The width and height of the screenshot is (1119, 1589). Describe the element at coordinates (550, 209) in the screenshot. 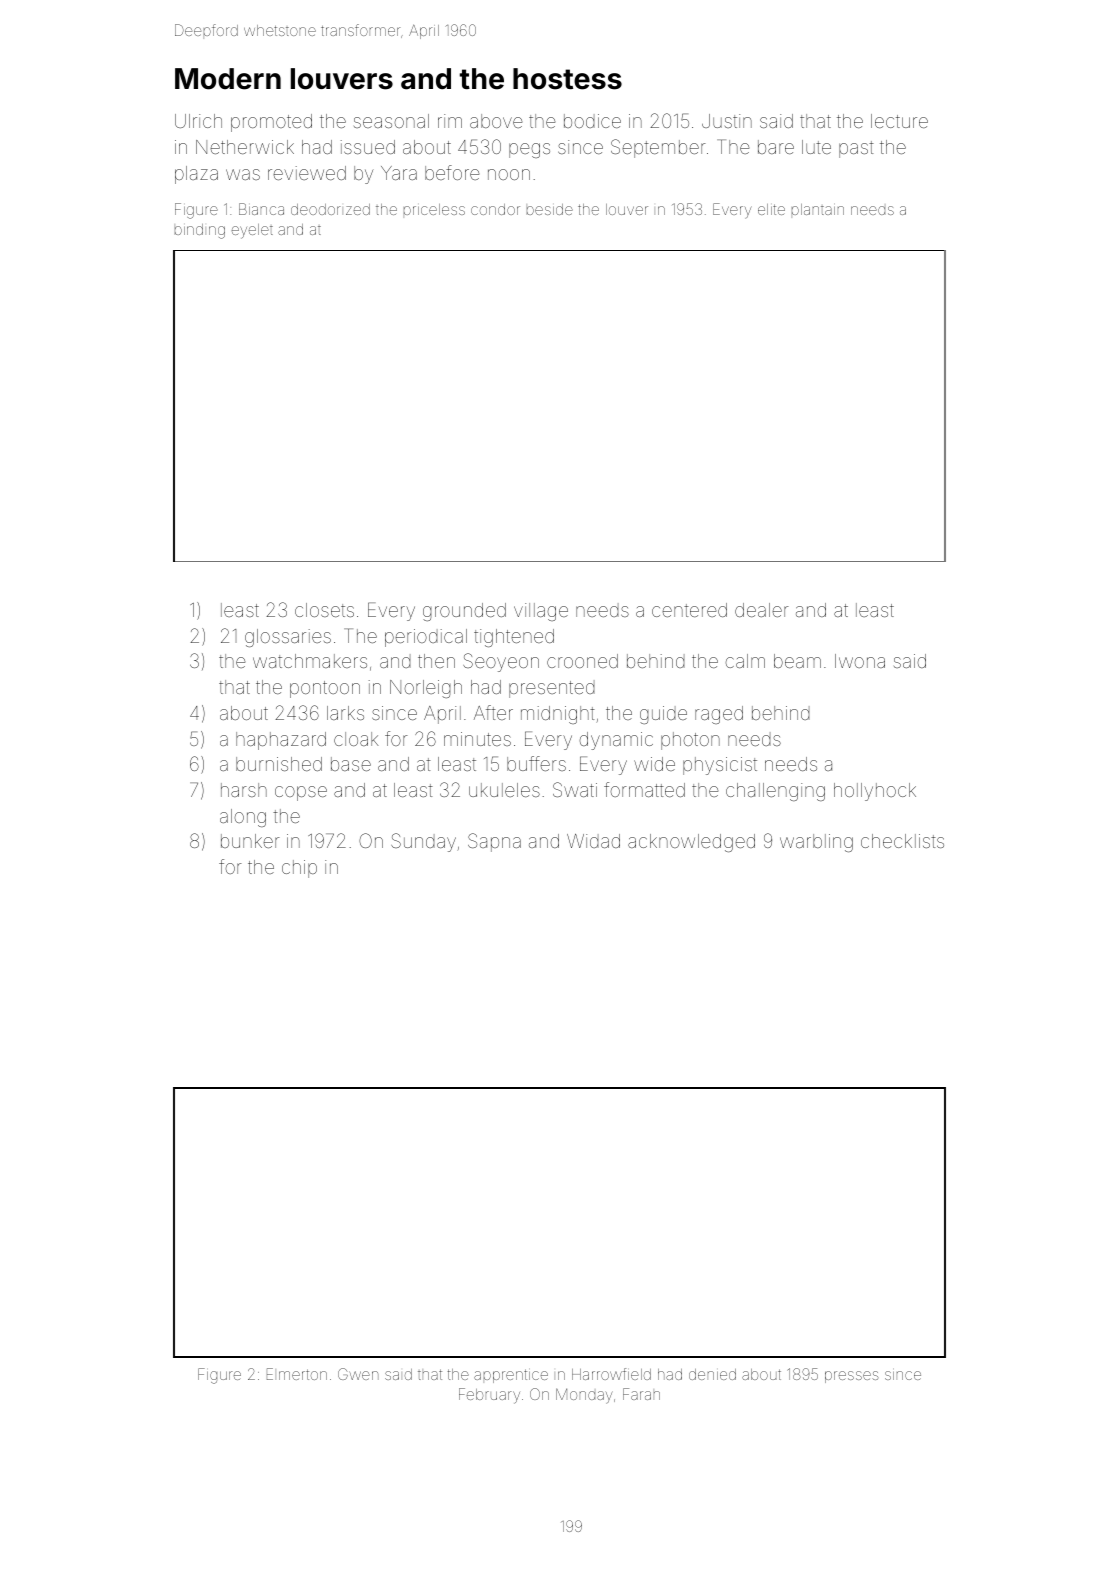

I see `beside` at that location.
